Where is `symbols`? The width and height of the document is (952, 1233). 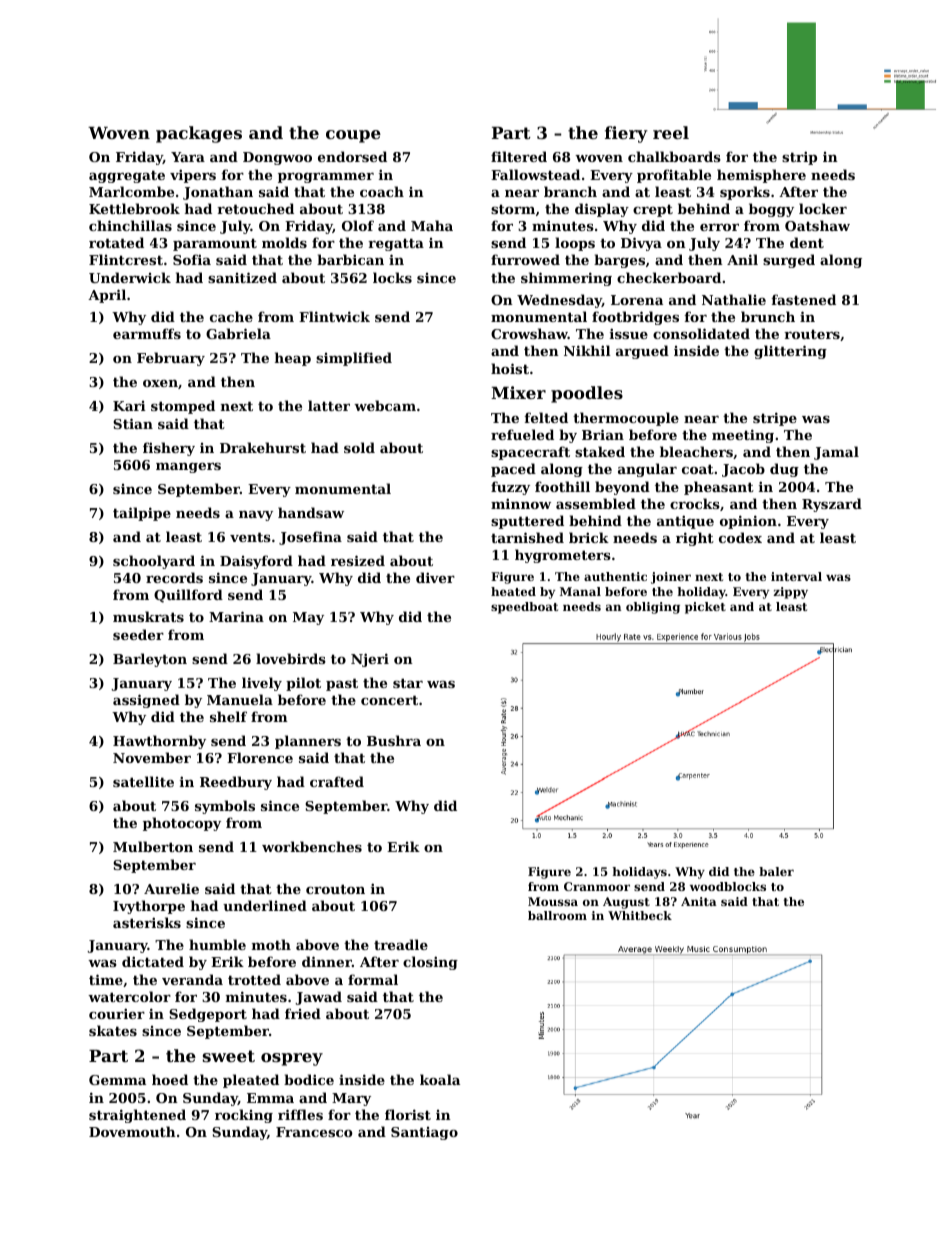 symbols is located at coordinates (225, 807).
